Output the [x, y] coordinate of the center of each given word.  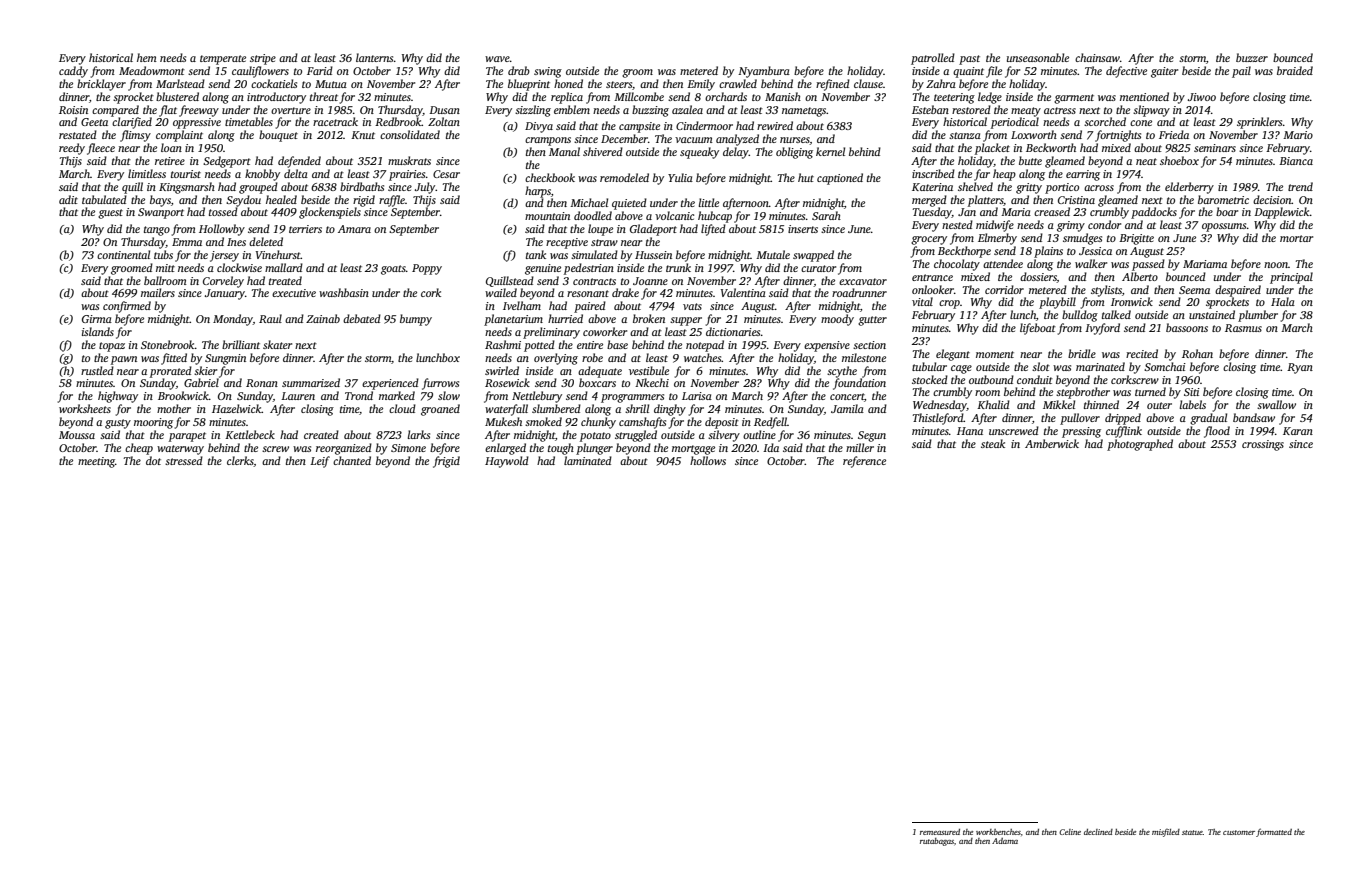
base [617, 344]
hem [147, 57]
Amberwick [1052, 443]
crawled [738, 83]
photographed [1140, 445]
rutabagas [937, 842]
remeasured [940, 832]
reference [864, 462]
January [225, 294]
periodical [1015, 123]
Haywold [507, 462]
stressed [184, 460]
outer [1159, 405]
